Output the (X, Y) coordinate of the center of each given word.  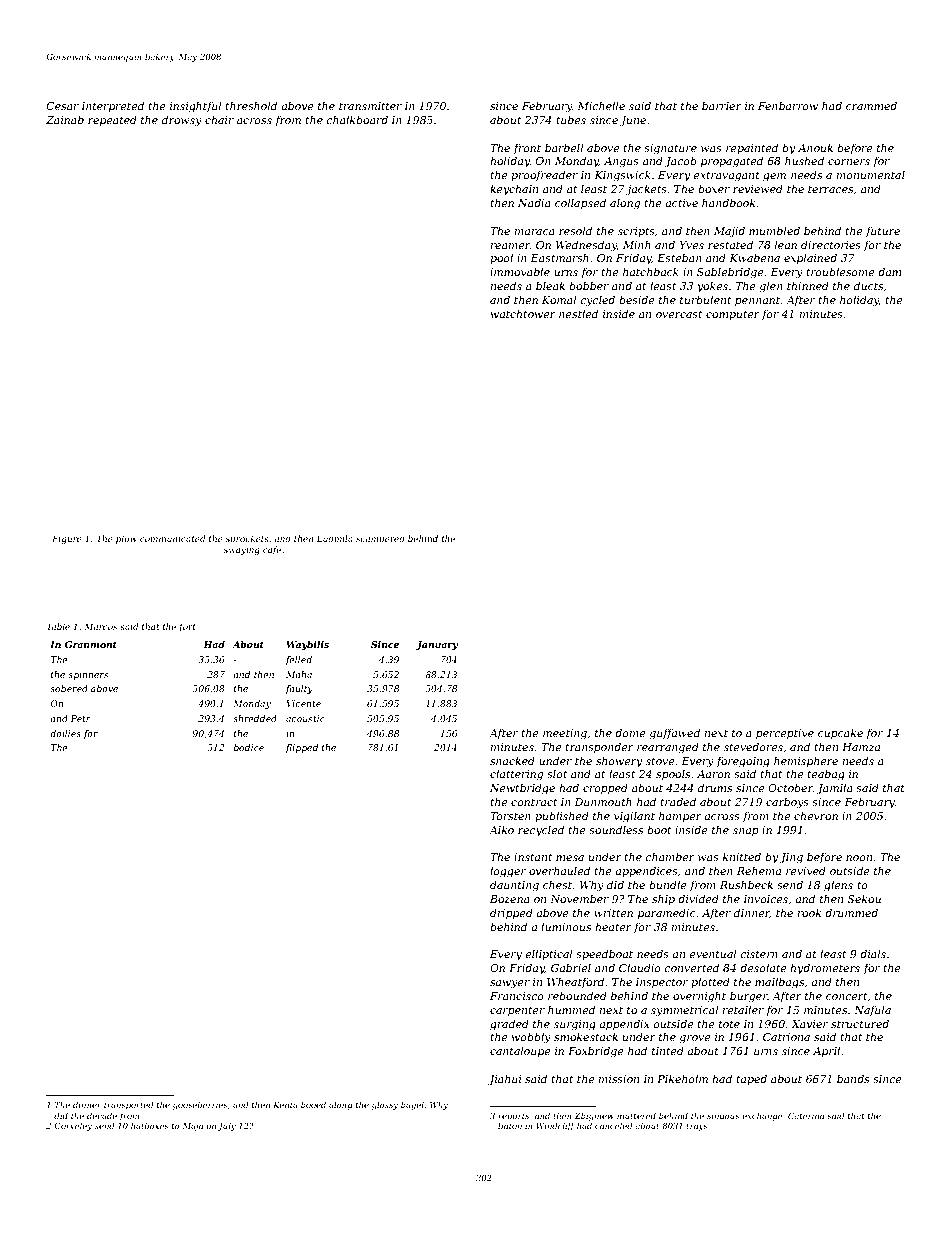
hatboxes (149, 1125)
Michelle (601, 105)
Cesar (63, 106)
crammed (871, 105)
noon (859, 858)
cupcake (840, 733)
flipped (301, 748)
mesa (570, 858)
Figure (67, 539)
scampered (380, 539)
